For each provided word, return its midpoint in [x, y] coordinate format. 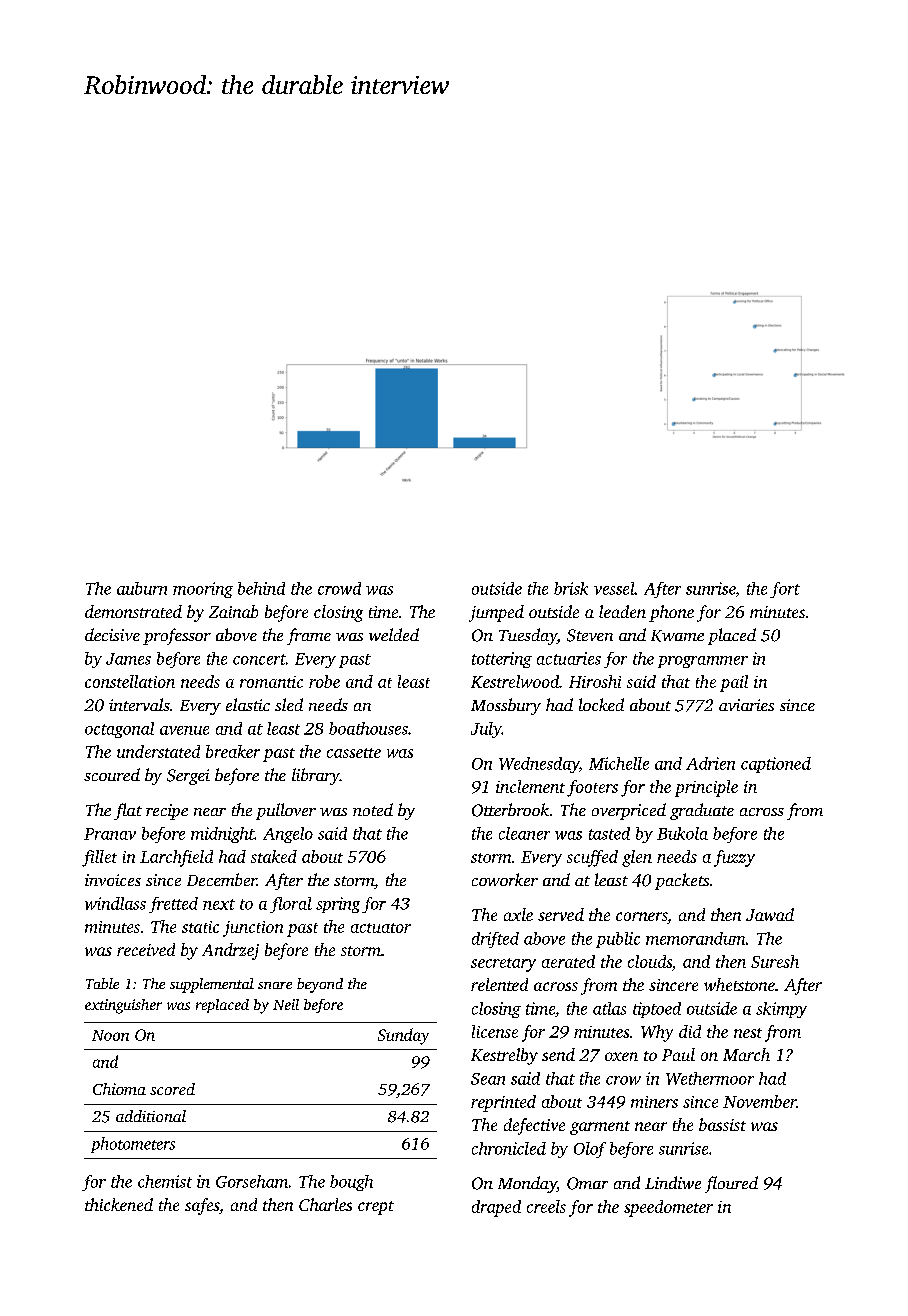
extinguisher [123, 1006]
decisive [112, 634]
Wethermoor [710, 1078]
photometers [133, 1145]
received [146, 949]
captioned [776, 765]
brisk [571, 588]
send [558, 1054]
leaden [622, 611]
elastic [248, 704]
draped [496, 1208]
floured [731, 1184]
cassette [354, 753]
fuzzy [734, 858]
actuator [381, 928]
